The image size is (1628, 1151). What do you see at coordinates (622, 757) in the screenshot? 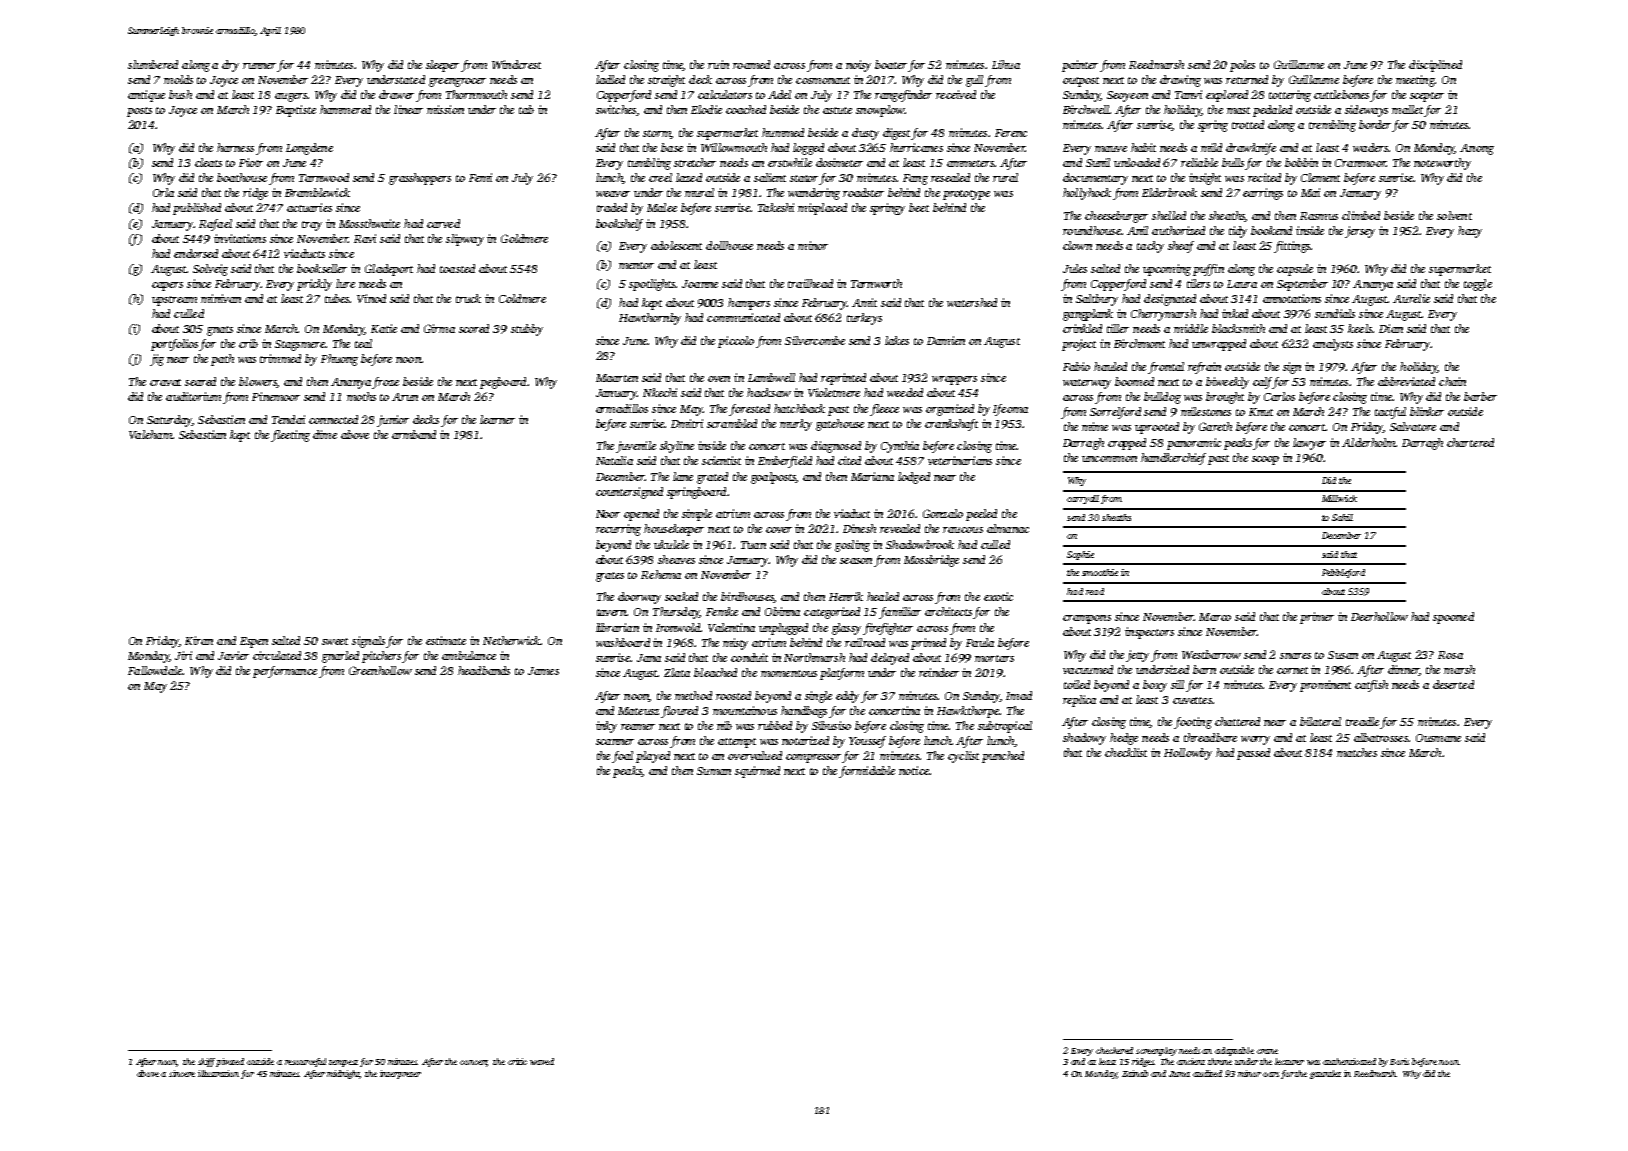
I see `foal` at bounding box center [622, 757].
